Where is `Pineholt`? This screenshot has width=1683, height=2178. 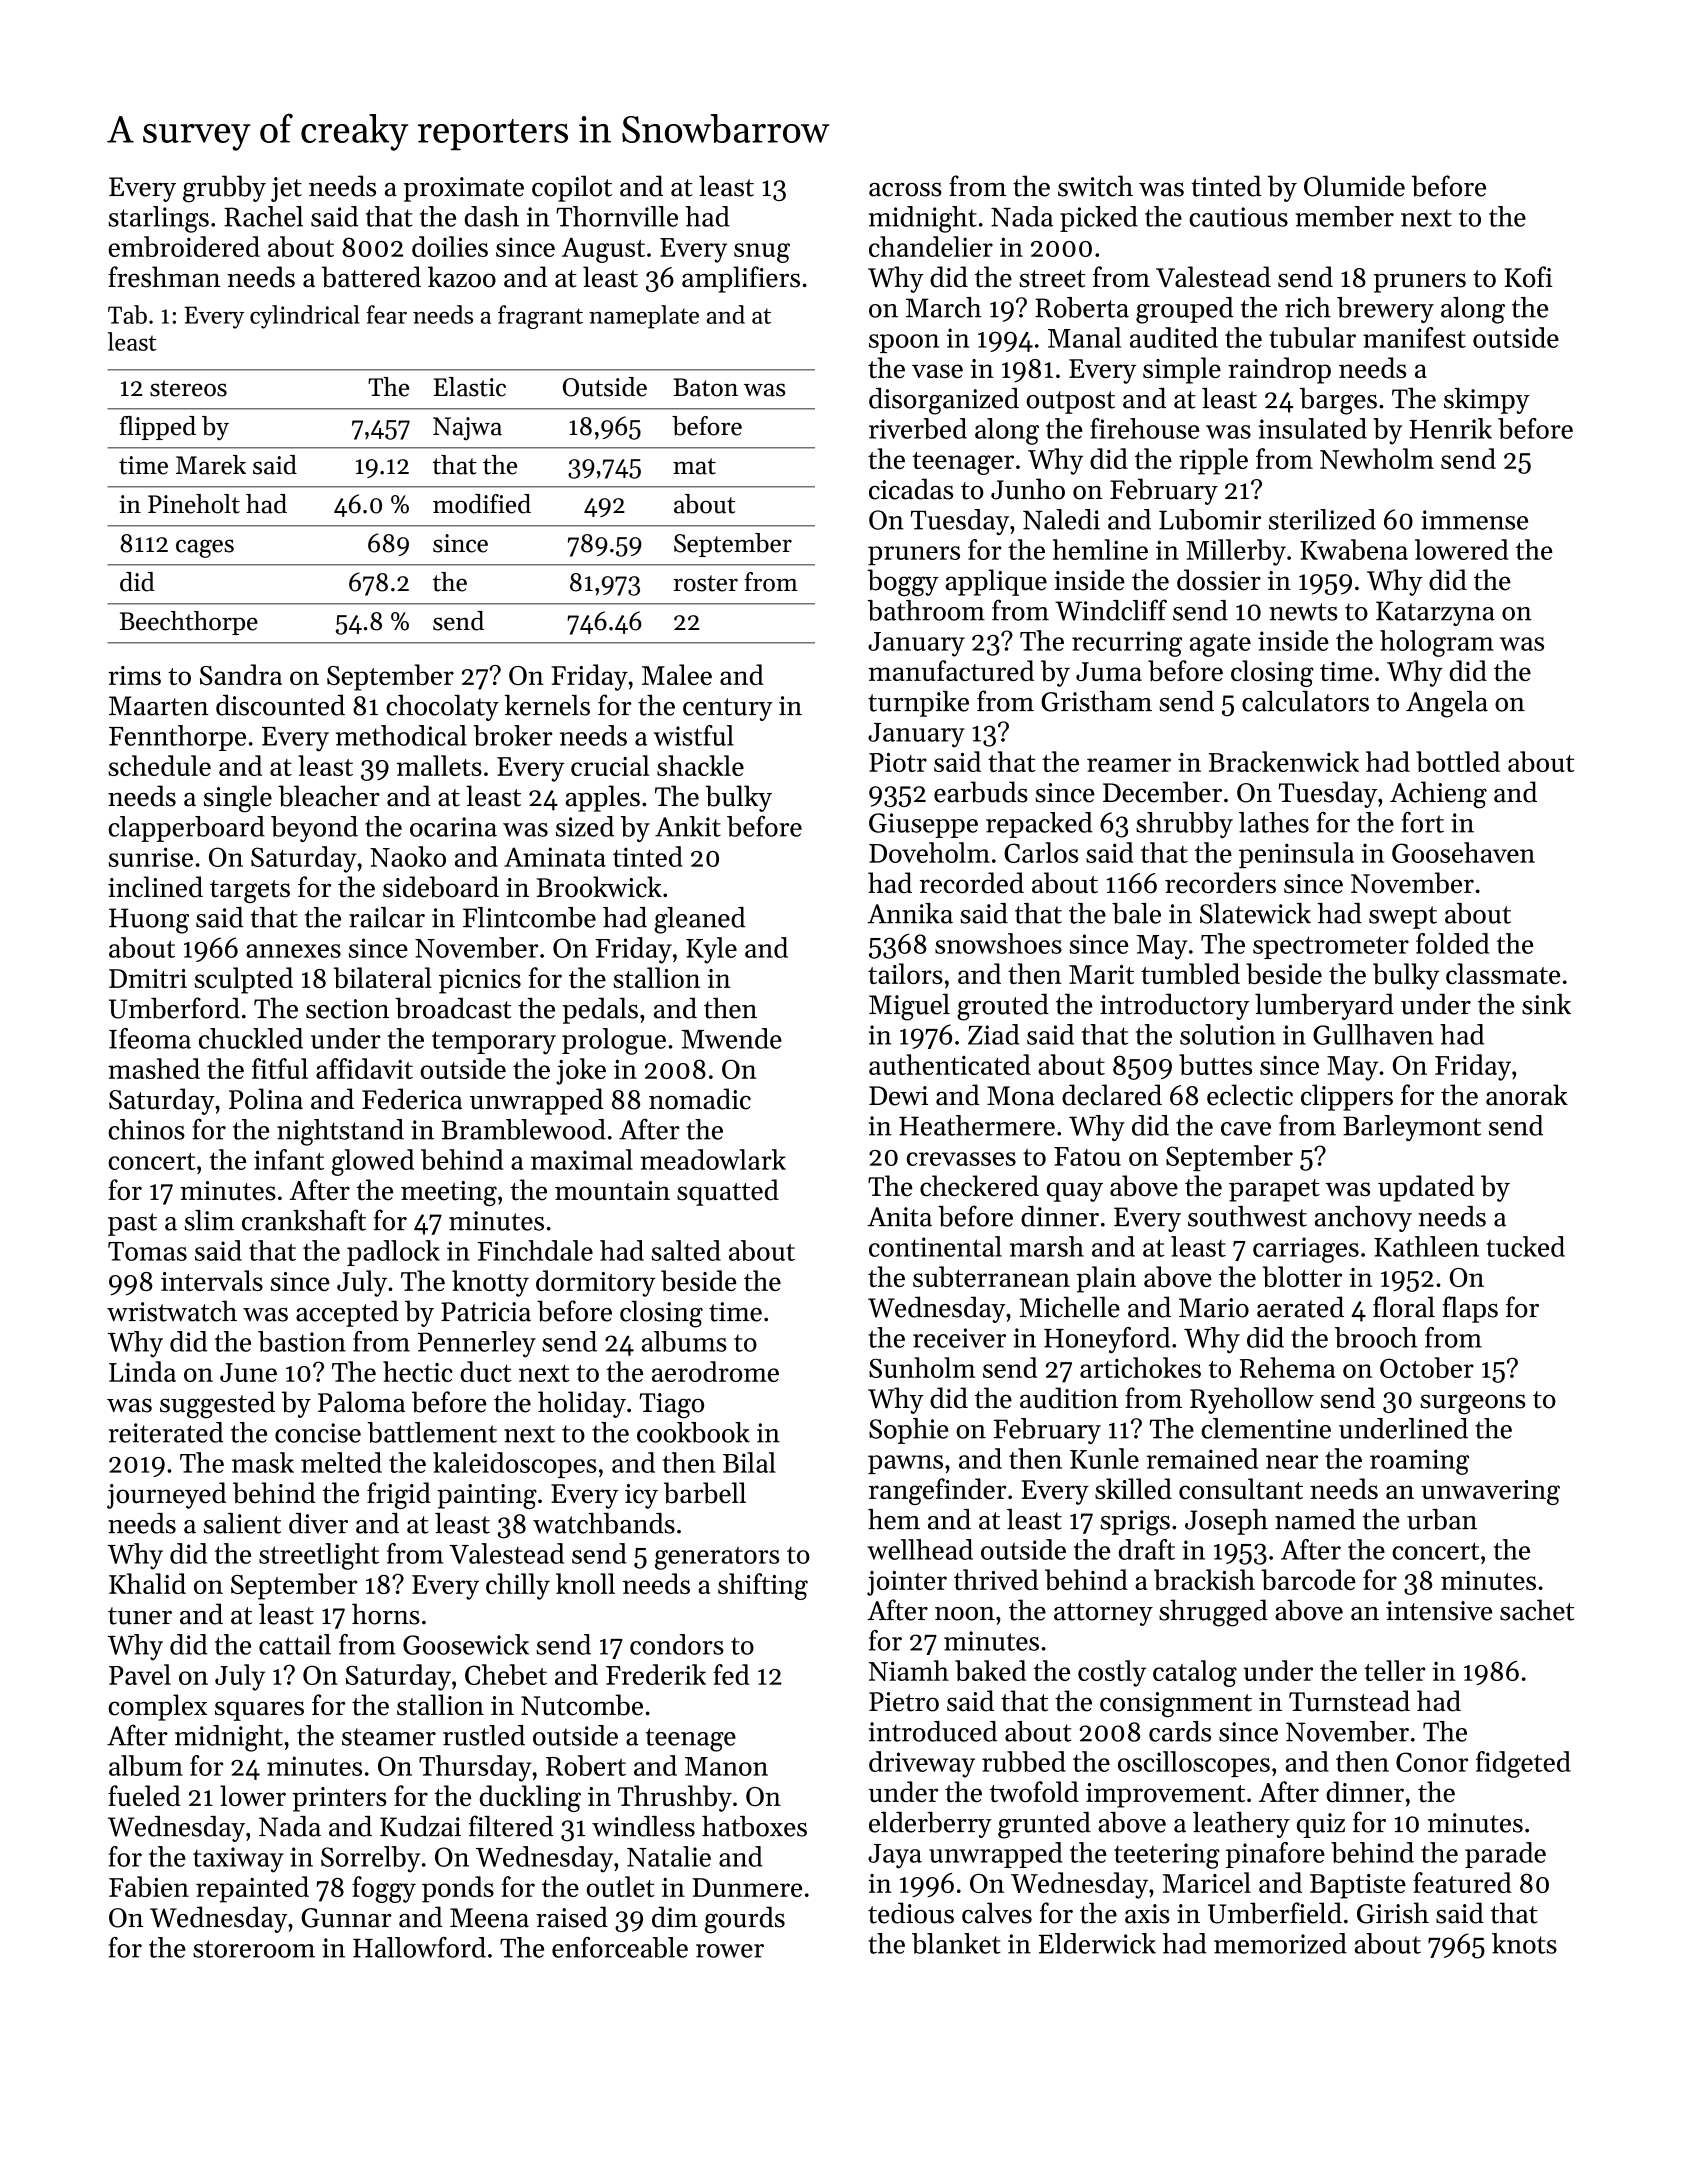 Pineholt is located at coordinates (194, 504).
